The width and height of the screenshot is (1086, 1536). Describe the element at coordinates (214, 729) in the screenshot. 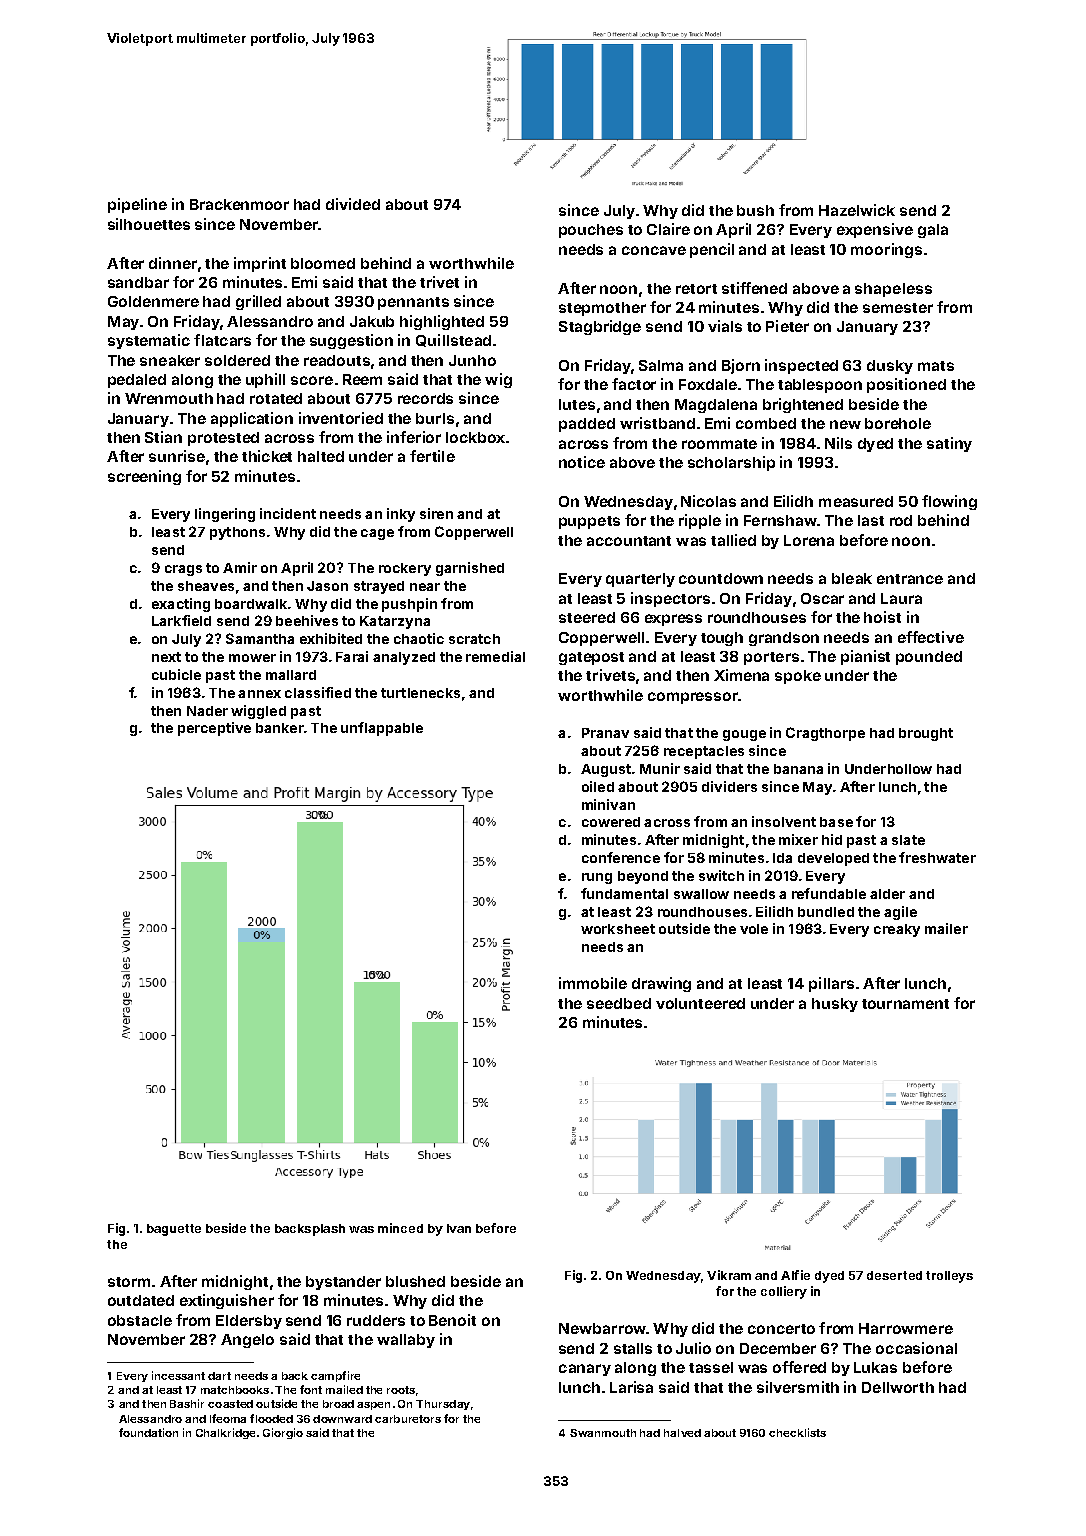

I see `perceptive` at that location.
